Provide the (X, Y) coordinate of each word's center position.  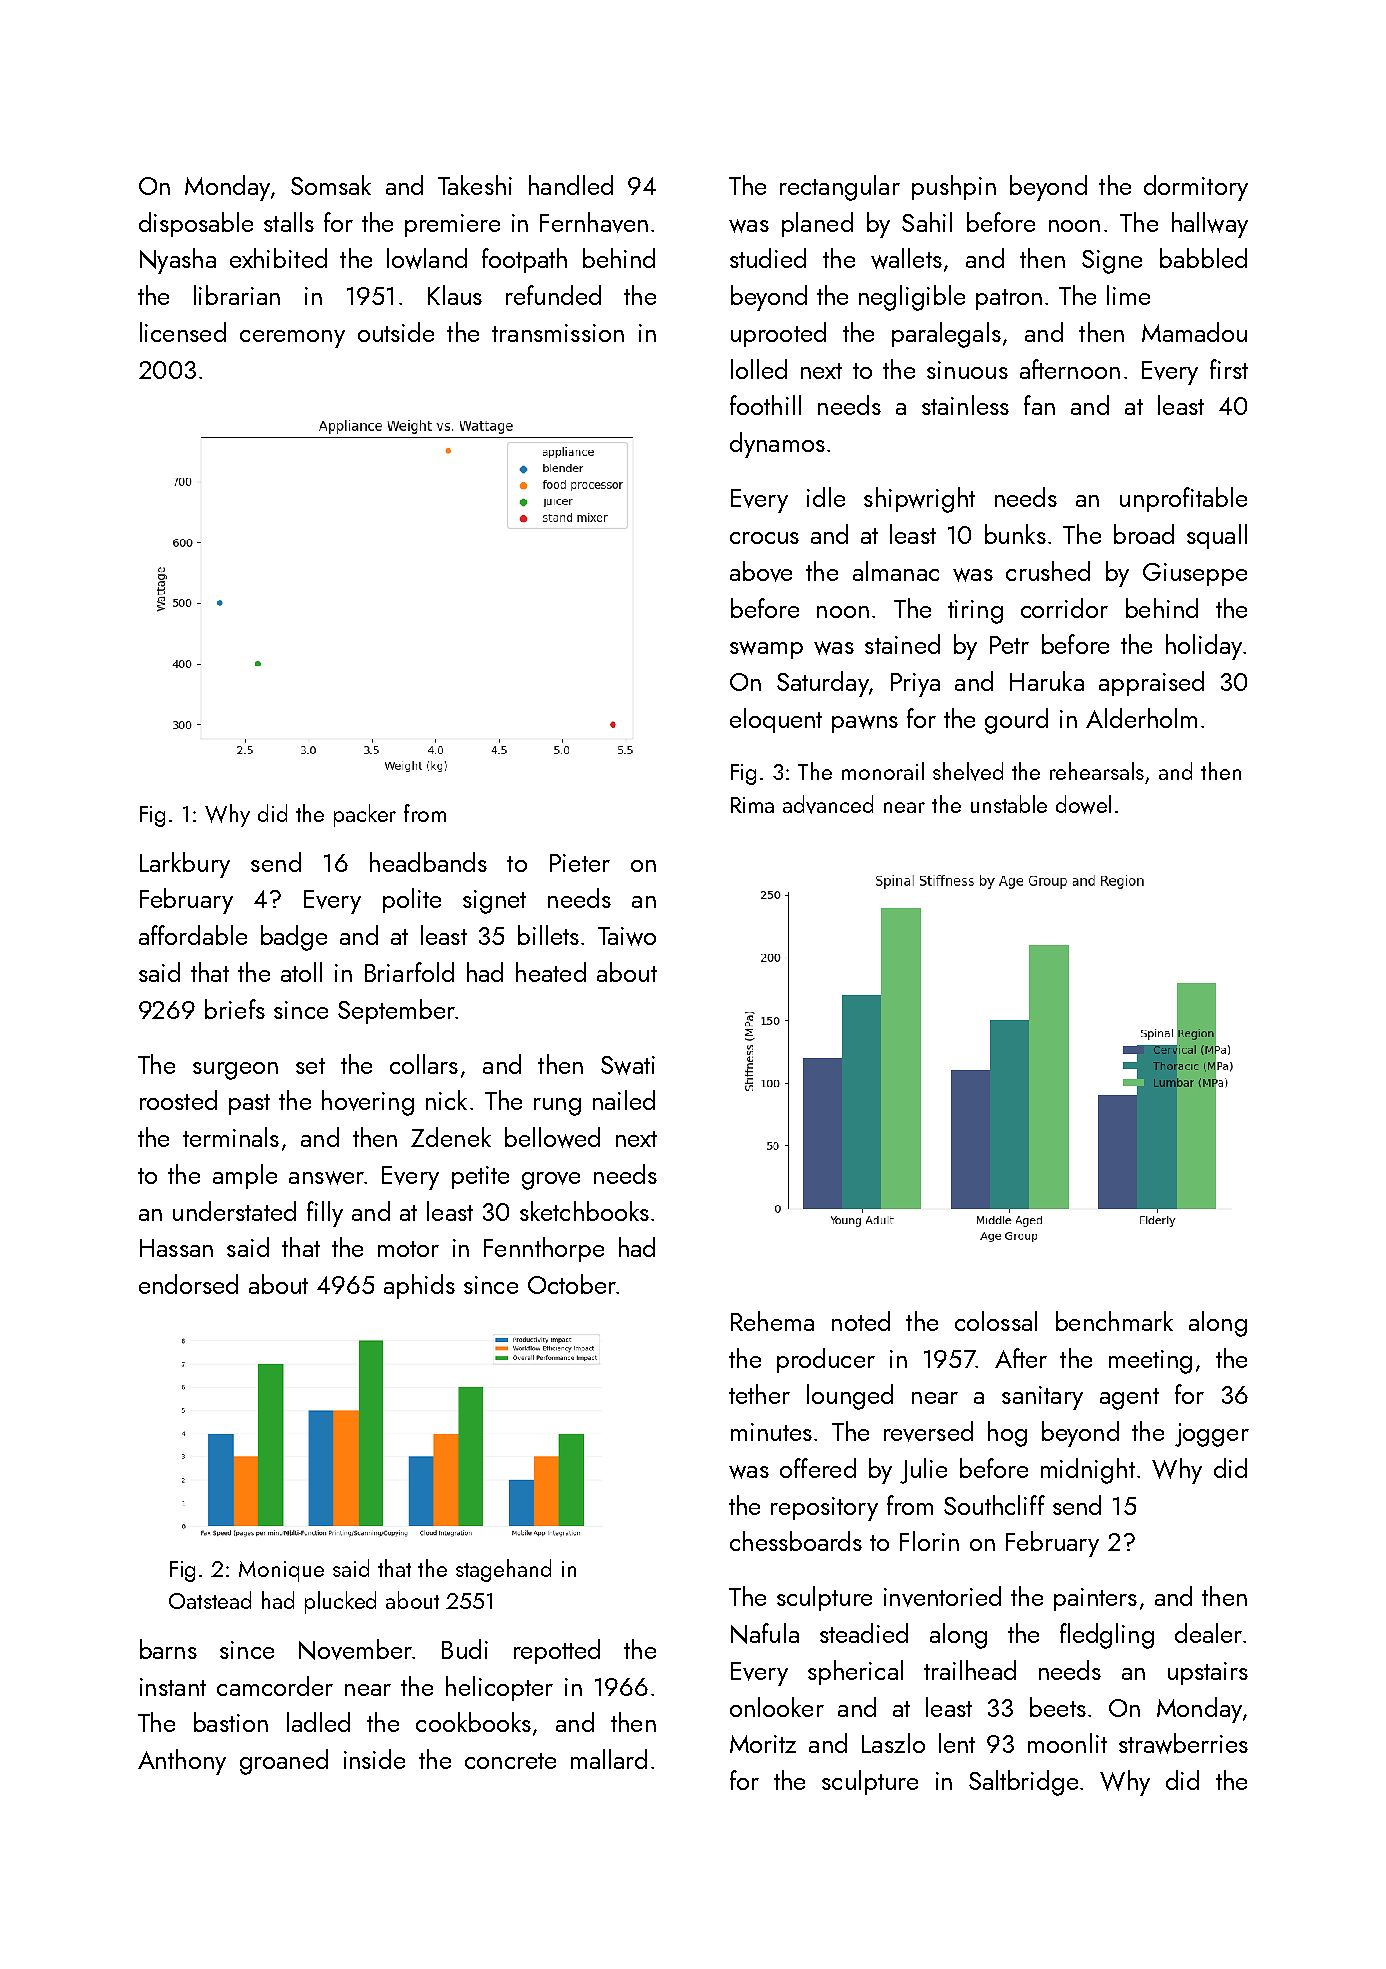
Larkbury (185, 865)
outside (396, 332)
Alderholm (1141, 718)
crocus (764, 538)
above (761, 571)
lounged (850, 1397)
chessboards (796, 1541)
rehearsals (1097, 771)
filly (325, 1214)
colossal (996, 1321)
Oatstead (210, 1600)
